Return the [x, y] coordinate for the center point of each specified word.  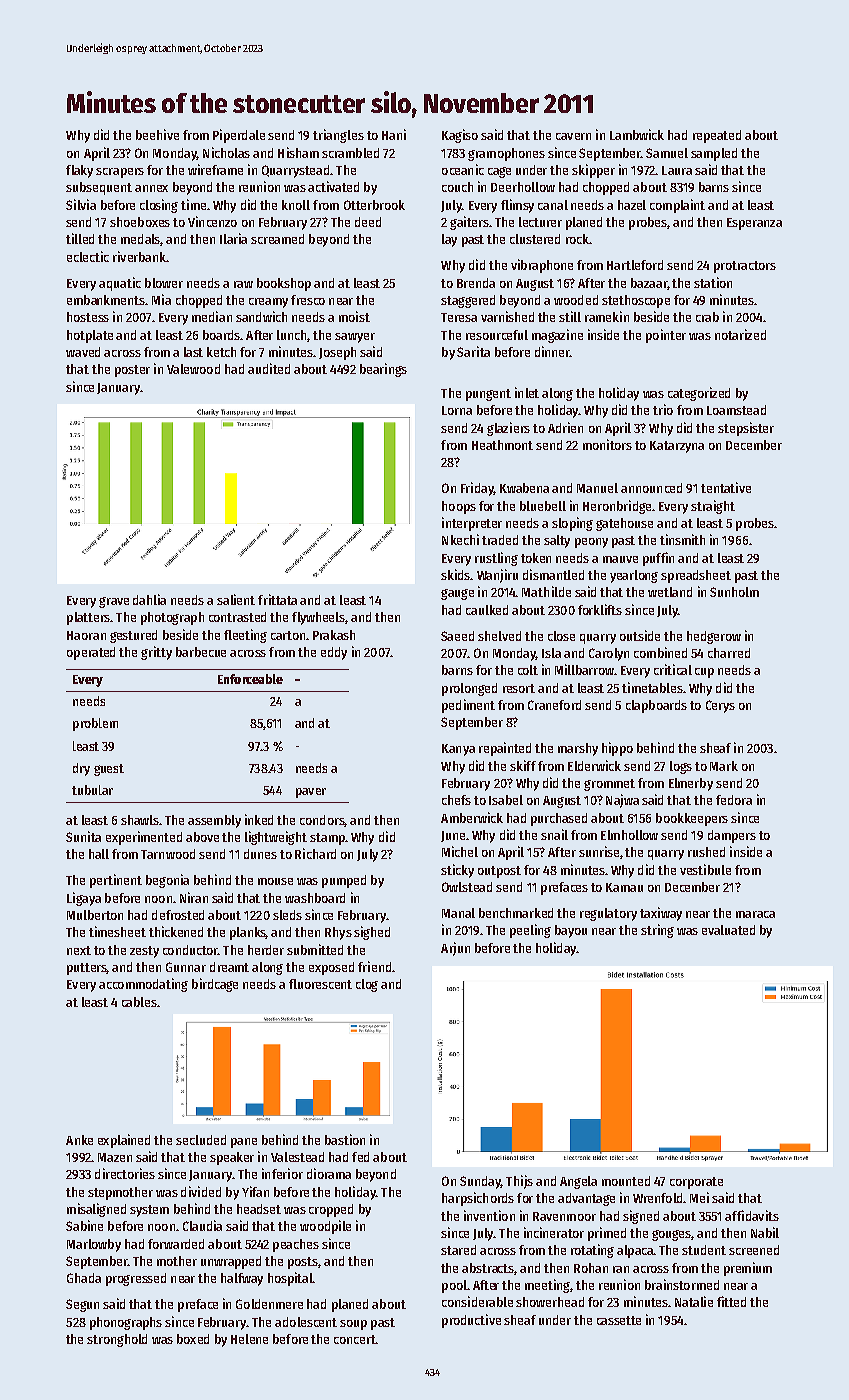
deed [368, 222]
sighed [372, 933]
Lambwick [637, 134]
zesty [144, 952]
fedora [734, 800]
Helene [249, 1339]
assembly [214, 821]
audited [269, 368]
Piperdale [239, 136]
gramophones [506, 154]
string [657, 931]
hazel [632, 205]
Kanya [458, 750]
